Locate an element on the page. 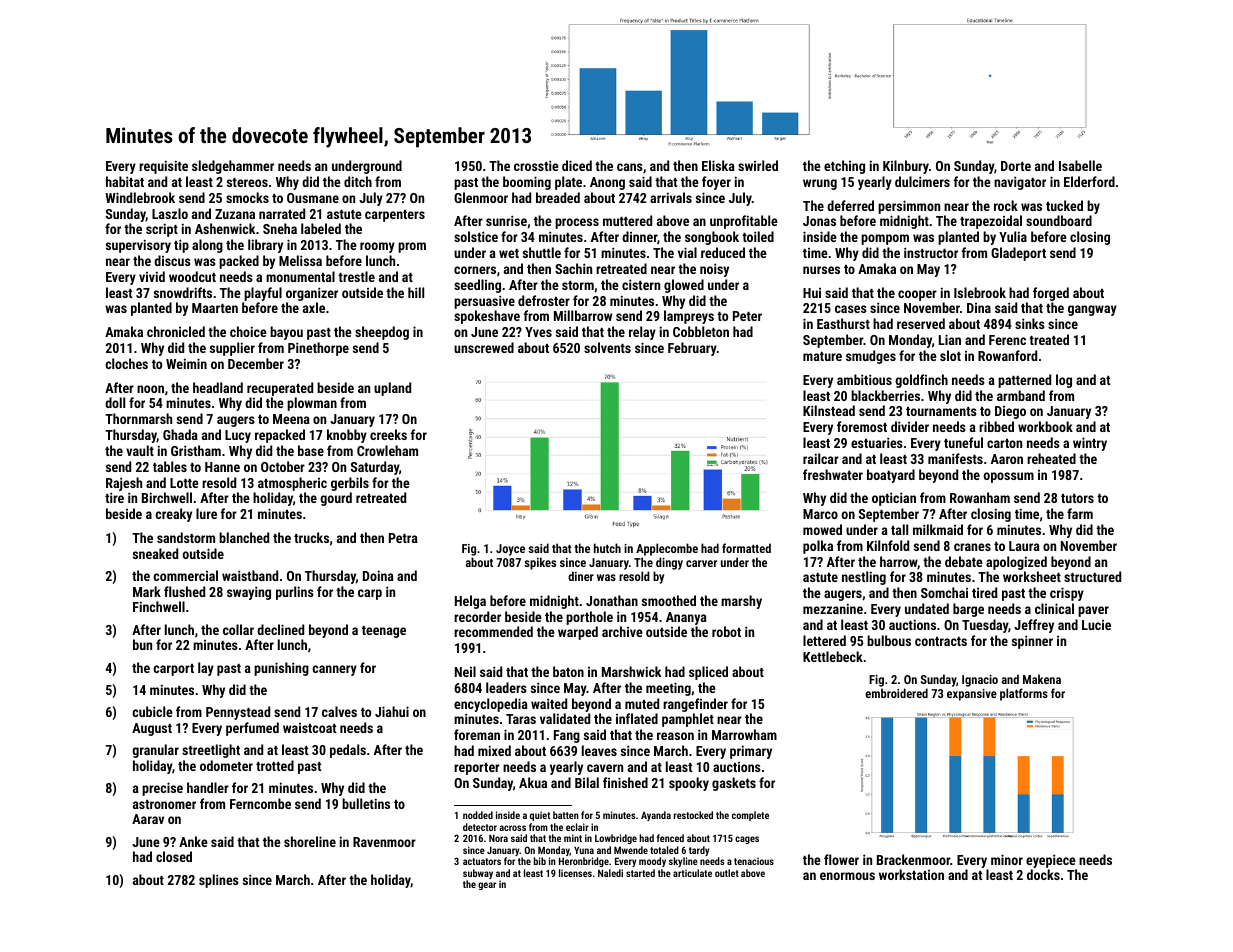 This page has width=1233, height=952. barge is located at coordinates (968, 610).
